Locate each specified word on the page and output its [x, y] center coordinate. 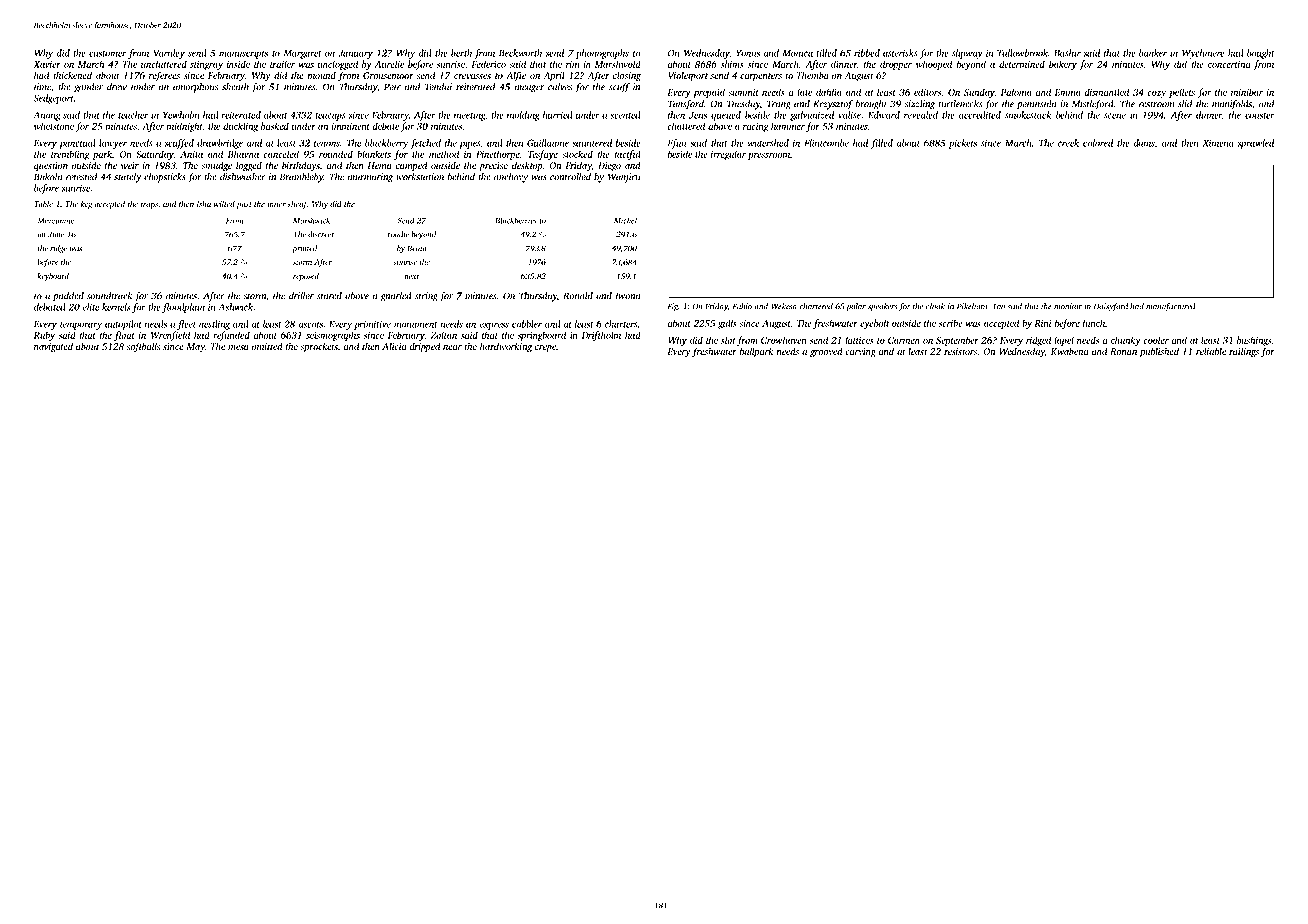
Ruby [44, 336]
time [42, 87]
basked [275, 126]
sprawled [1255, 144]
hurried [558, 115]
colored [1098, 143]
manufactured [1171, 307]
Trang [779, 105]
